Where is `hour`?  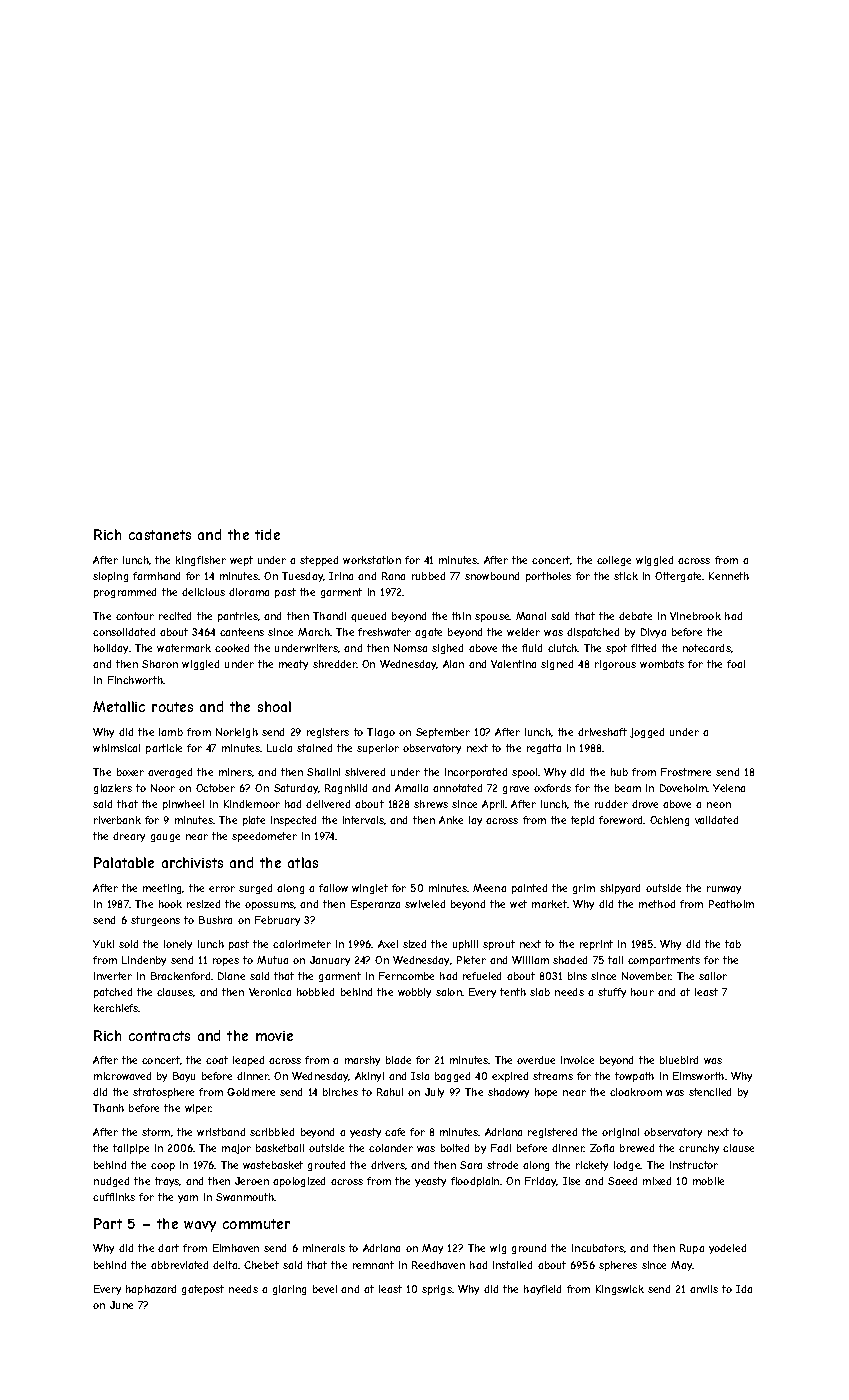 hour is located at coordinates (642, 992).
